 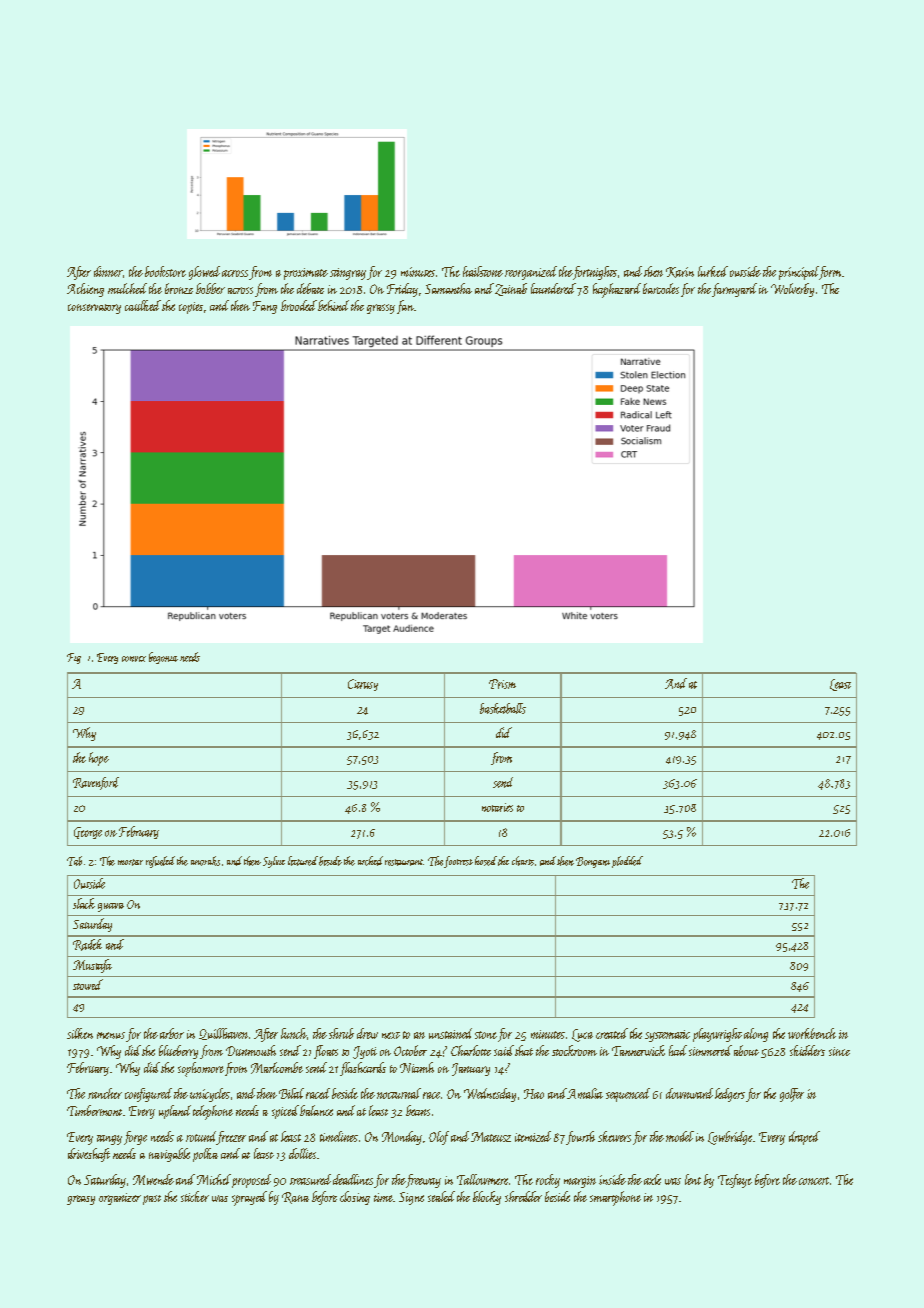 I want to click on reorganized, so click(x=531, y=273).
